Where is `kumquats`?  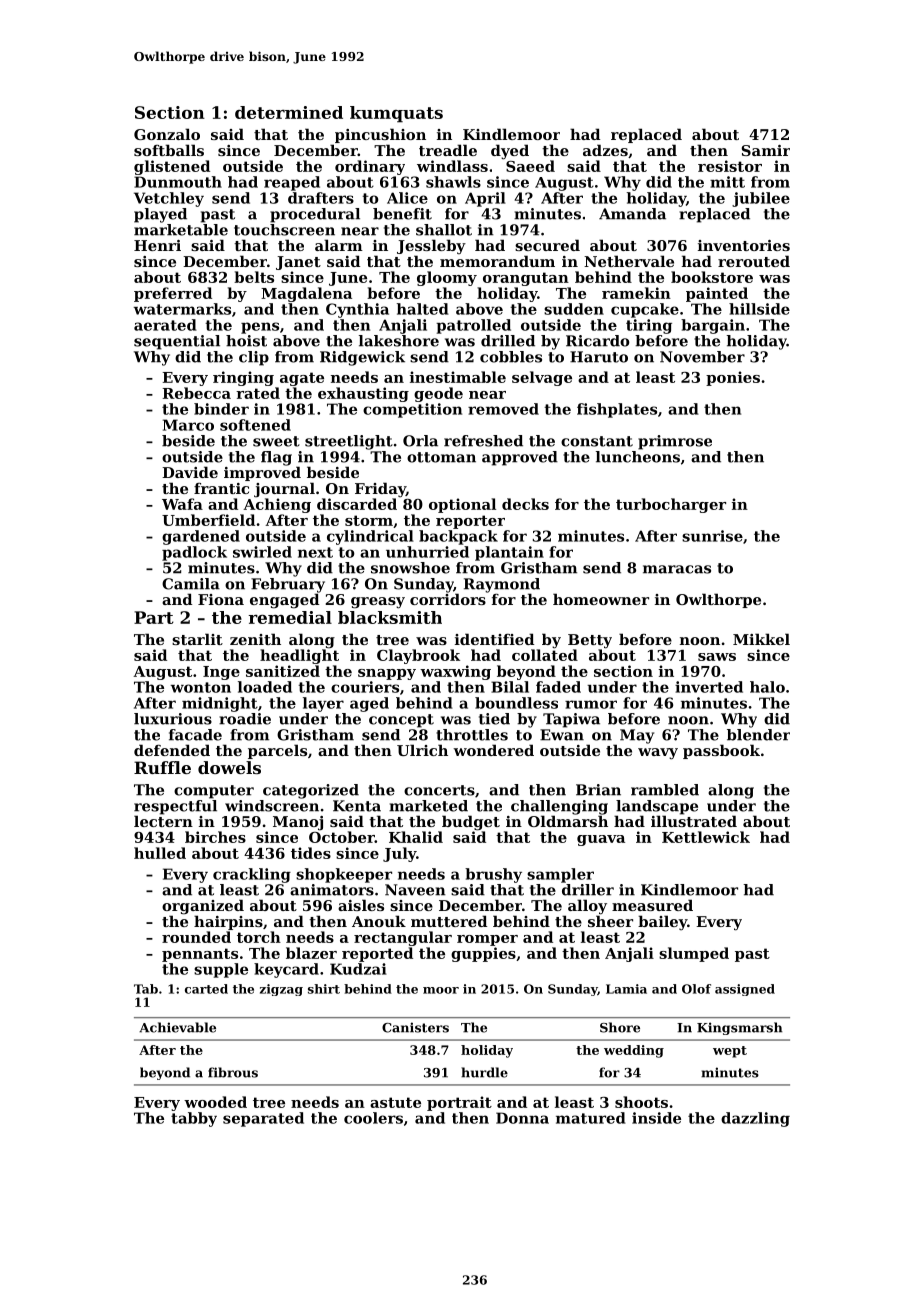 kumquats is located at coordinates (396, 114).
